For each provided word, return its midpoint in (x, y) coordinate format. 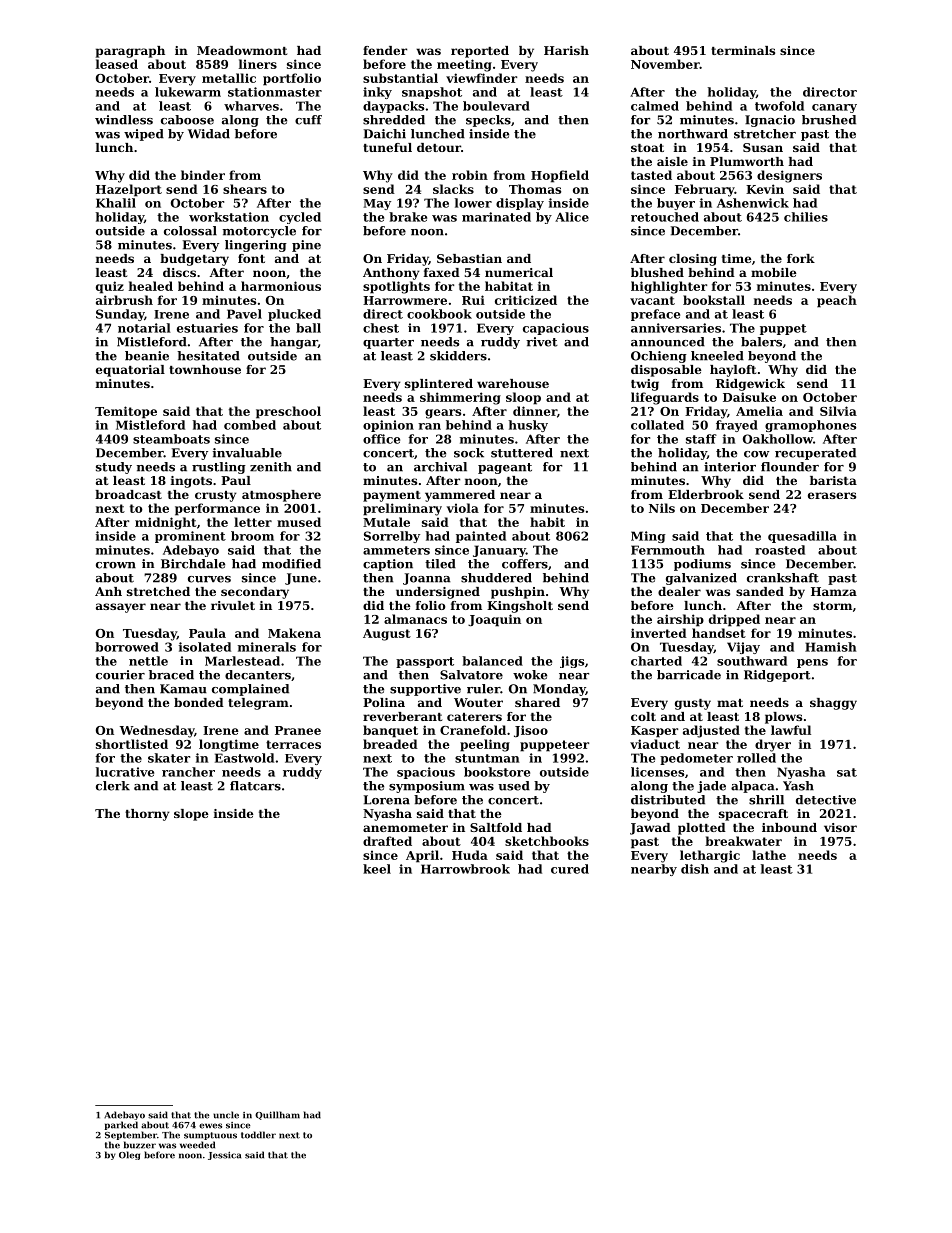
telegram (258, 704)
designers (789, 176)
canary (834, 108)
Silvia (838, 411)
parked (121, 1125)
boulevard (496, 106)
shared (537, 702)
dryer (773, 745)
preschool (288, 412)
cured (570, 869)
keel (377, 869)
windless (124, 120)
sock (469, 453)
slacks (453, 189)
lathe (769, 855)
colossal (190, 231)
